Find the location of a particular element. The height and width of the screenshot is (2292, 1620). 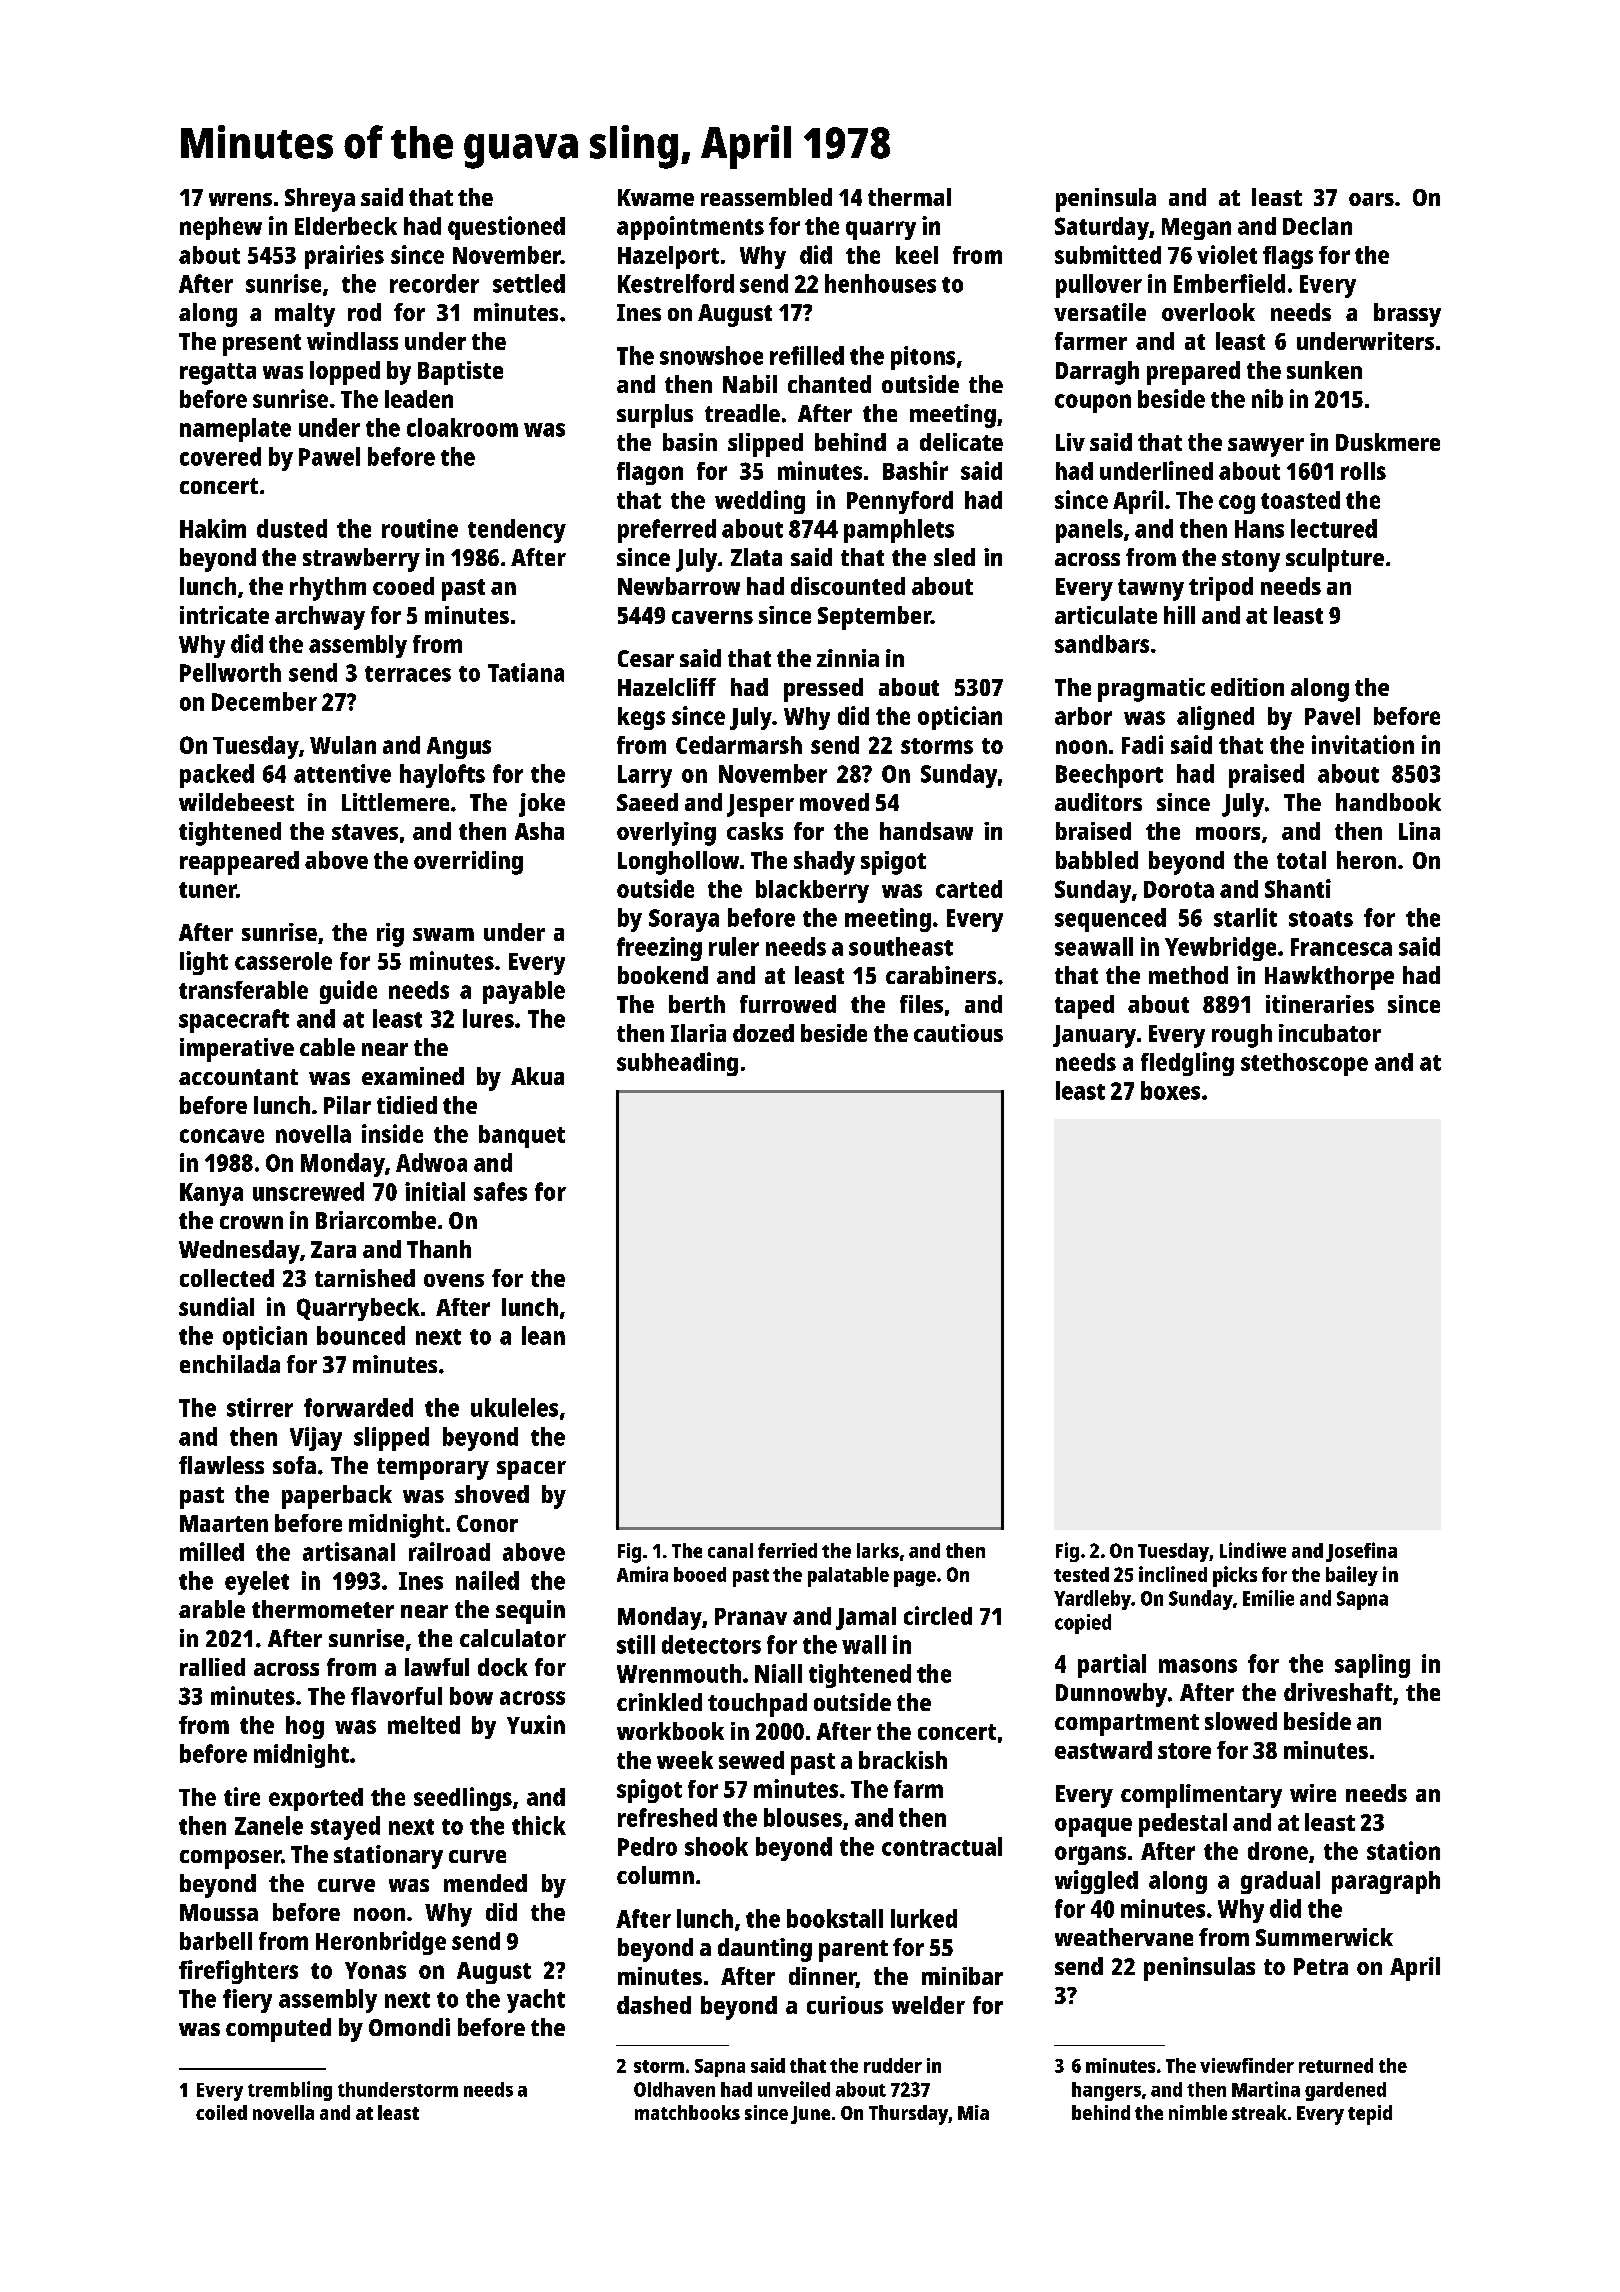

submitted is located at coordinates (1108, 254).
